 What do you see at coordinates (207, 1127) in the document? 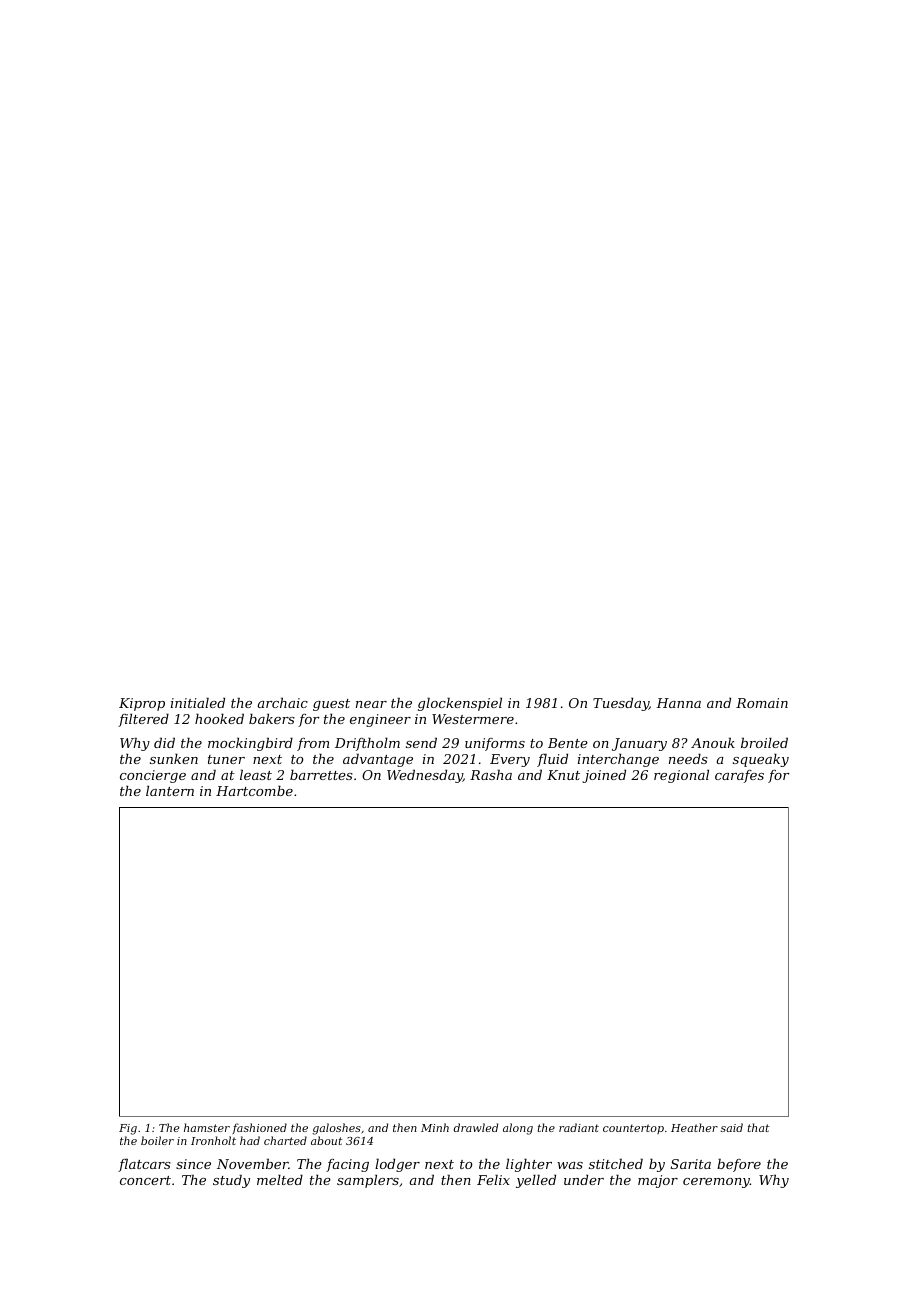
I see `hamster` at bounding box center [207, 1127].
